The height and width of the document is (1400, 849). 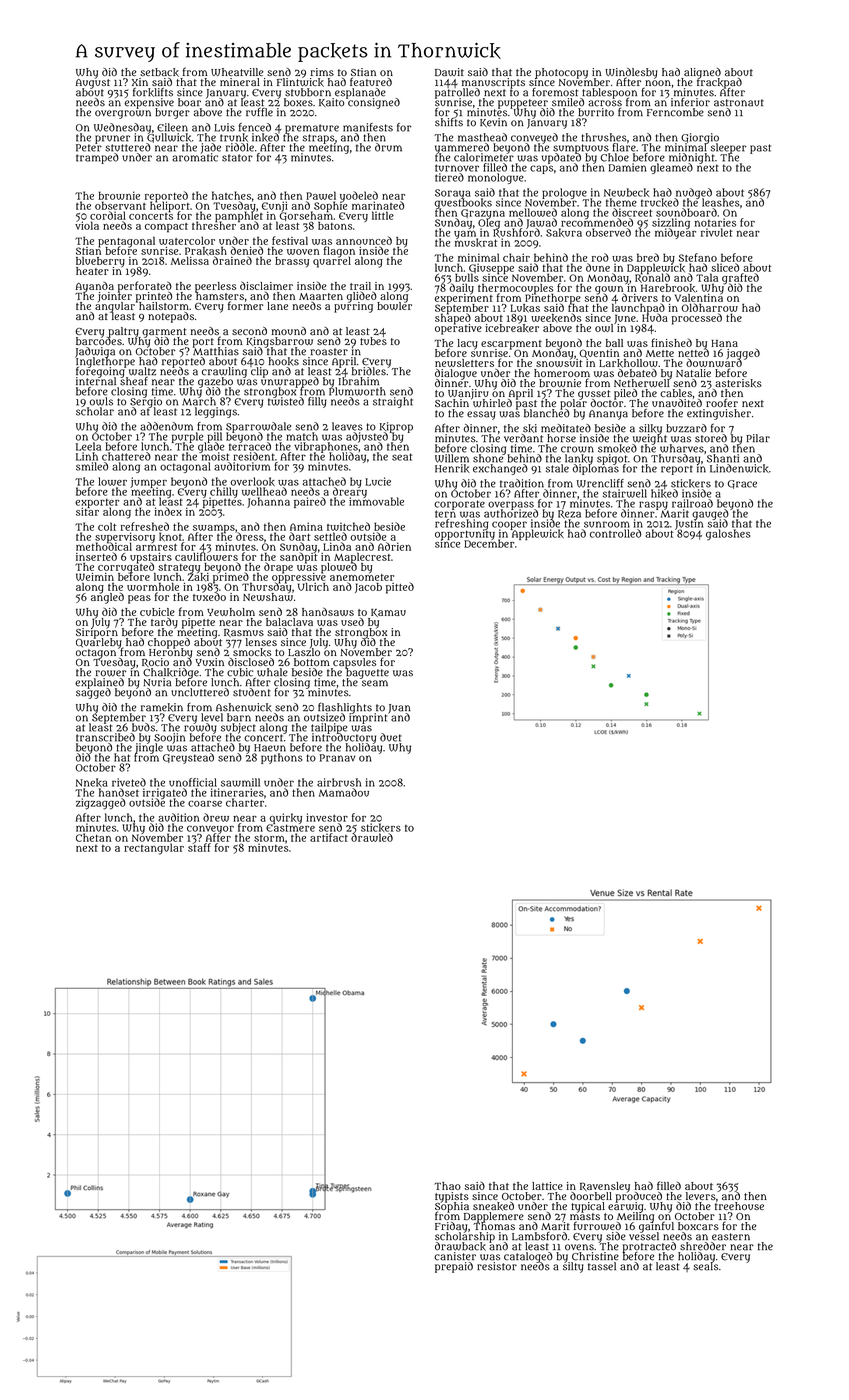 I want to click on Dawit, so click(x=449, y=72).
